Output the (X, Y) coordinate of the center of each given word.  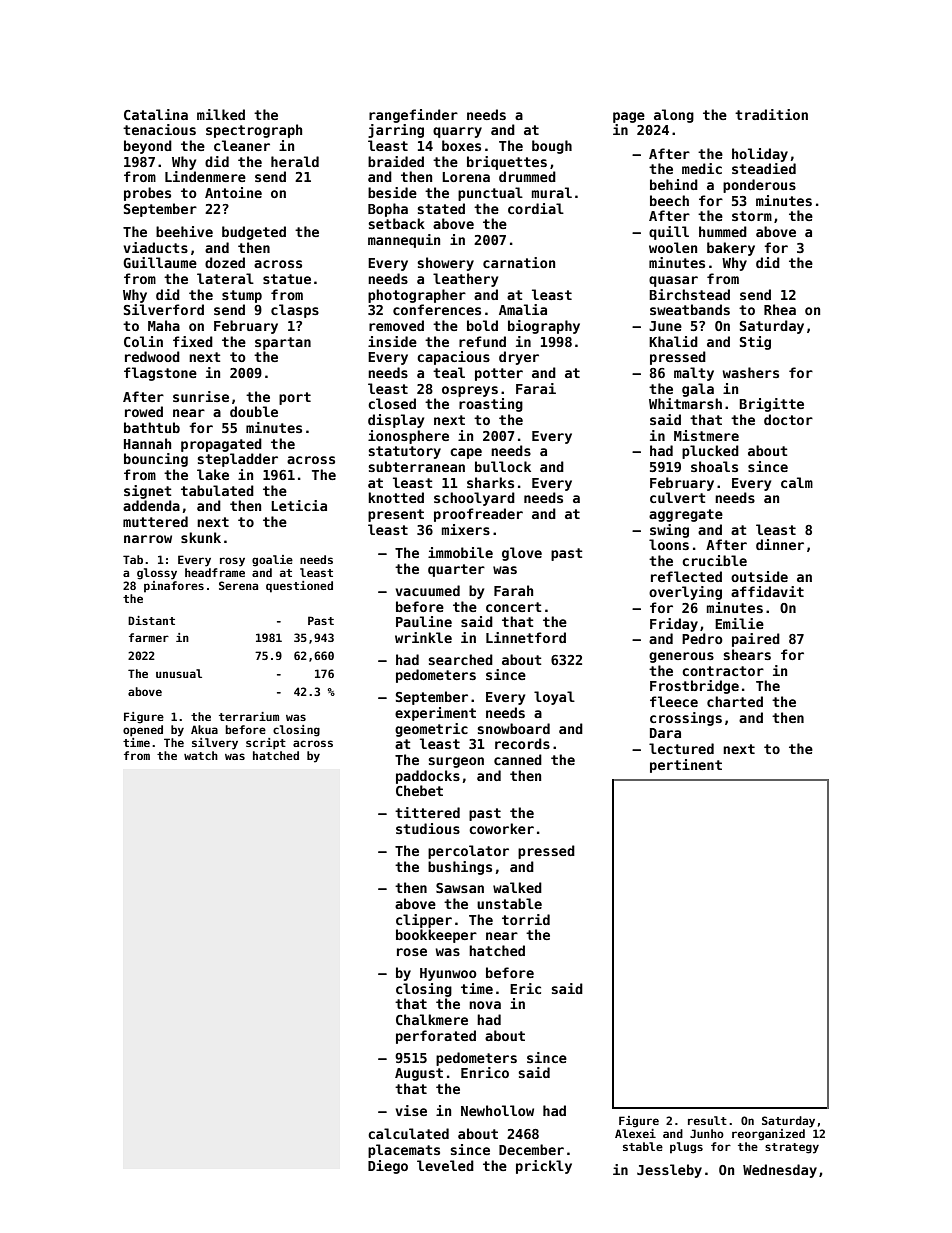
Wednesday (780, 1171)
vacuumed (427, 590)
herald (295, 161)
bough (552, 147)
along (674, 116)
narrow (148, 539)
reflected (686, 576)
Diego (388, 1167)
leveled (445, 1165)
